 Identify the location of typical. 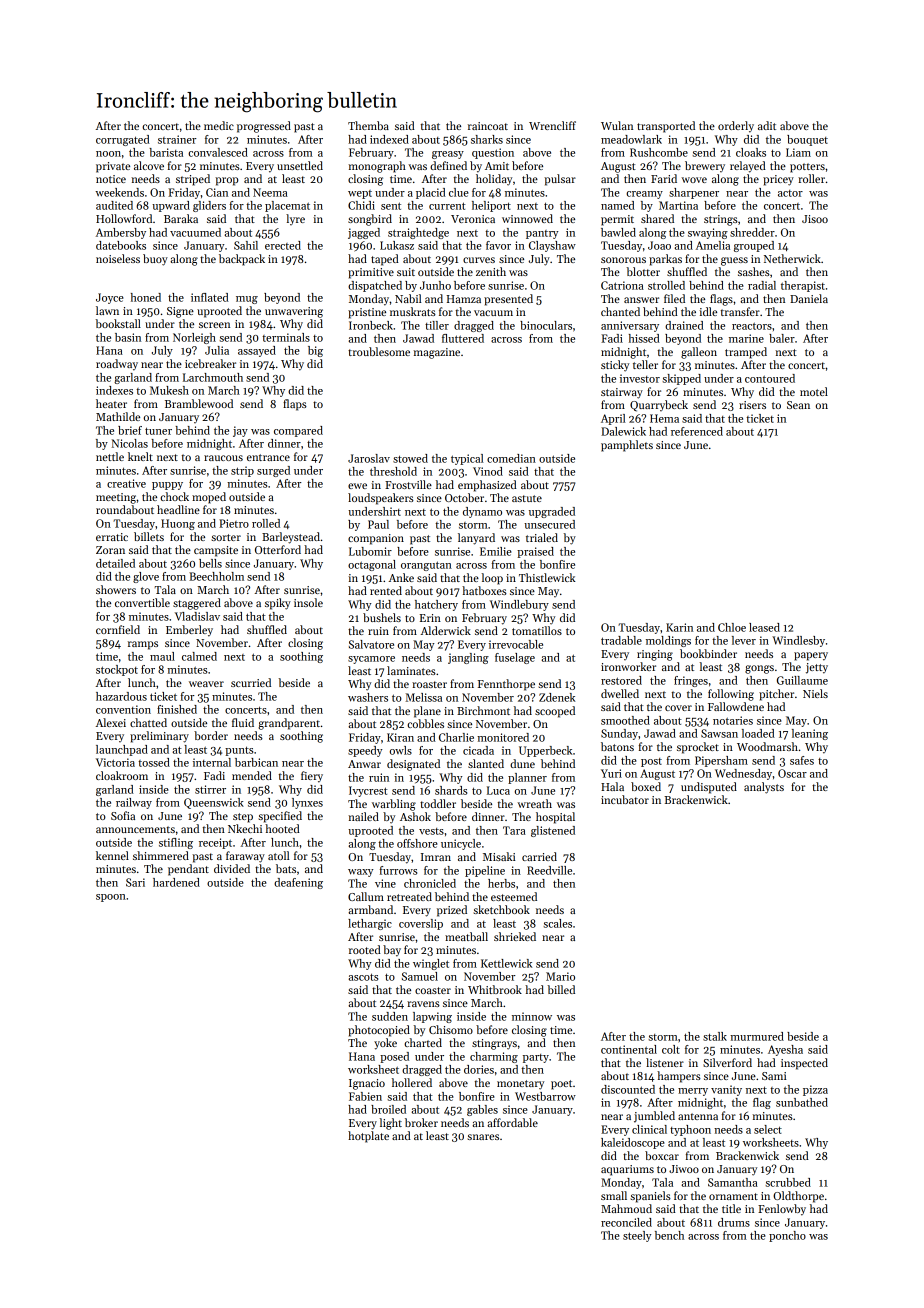
(467, 459).
